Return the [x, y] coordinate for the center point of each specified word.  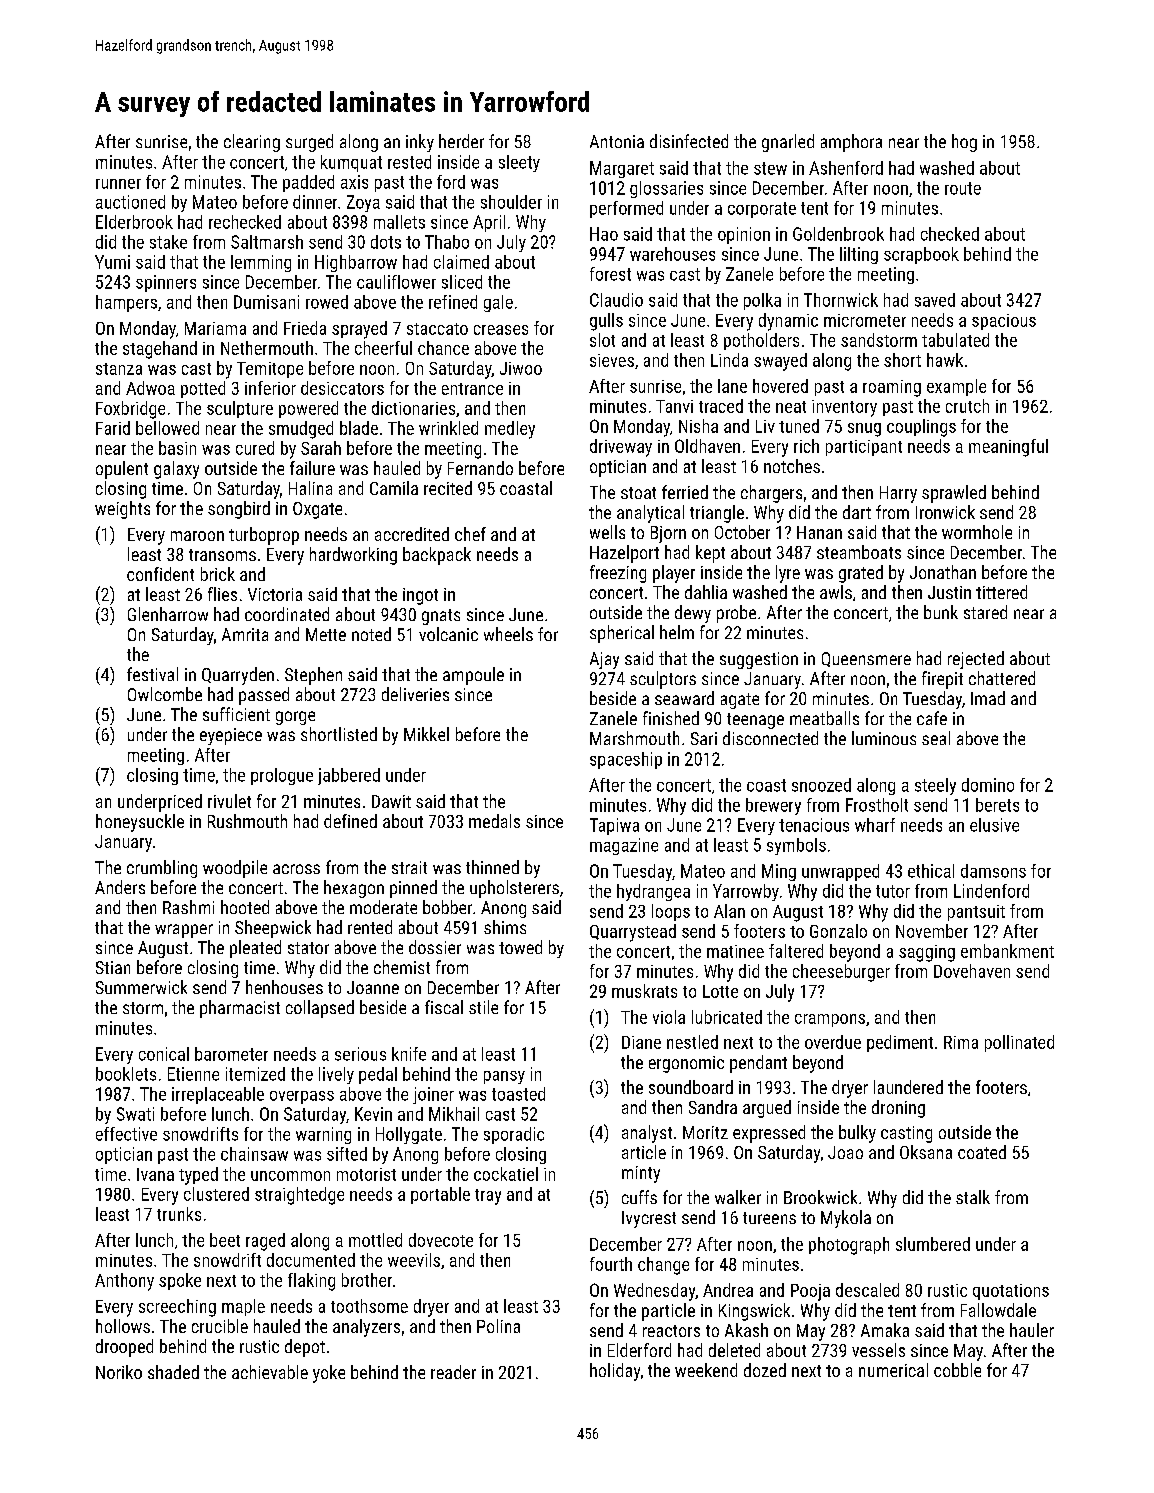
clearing [252, 143]
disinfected [689, 141]
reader [453, 1372]
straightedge [299, 1196]
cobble [957, 1370]
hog [964, 143]
